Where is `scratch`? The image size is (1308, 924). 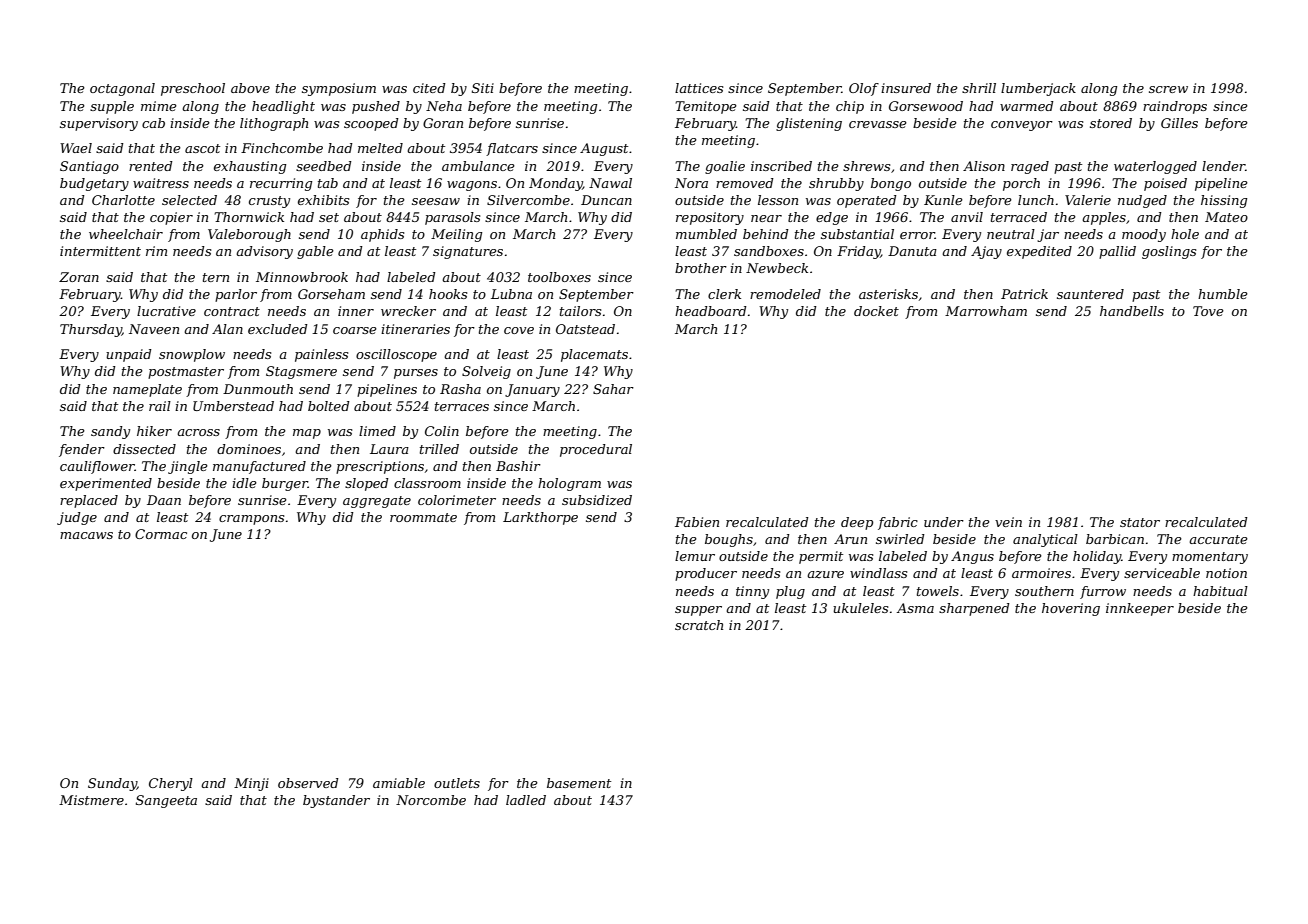 scratch is located at coordinates (699, 625).
